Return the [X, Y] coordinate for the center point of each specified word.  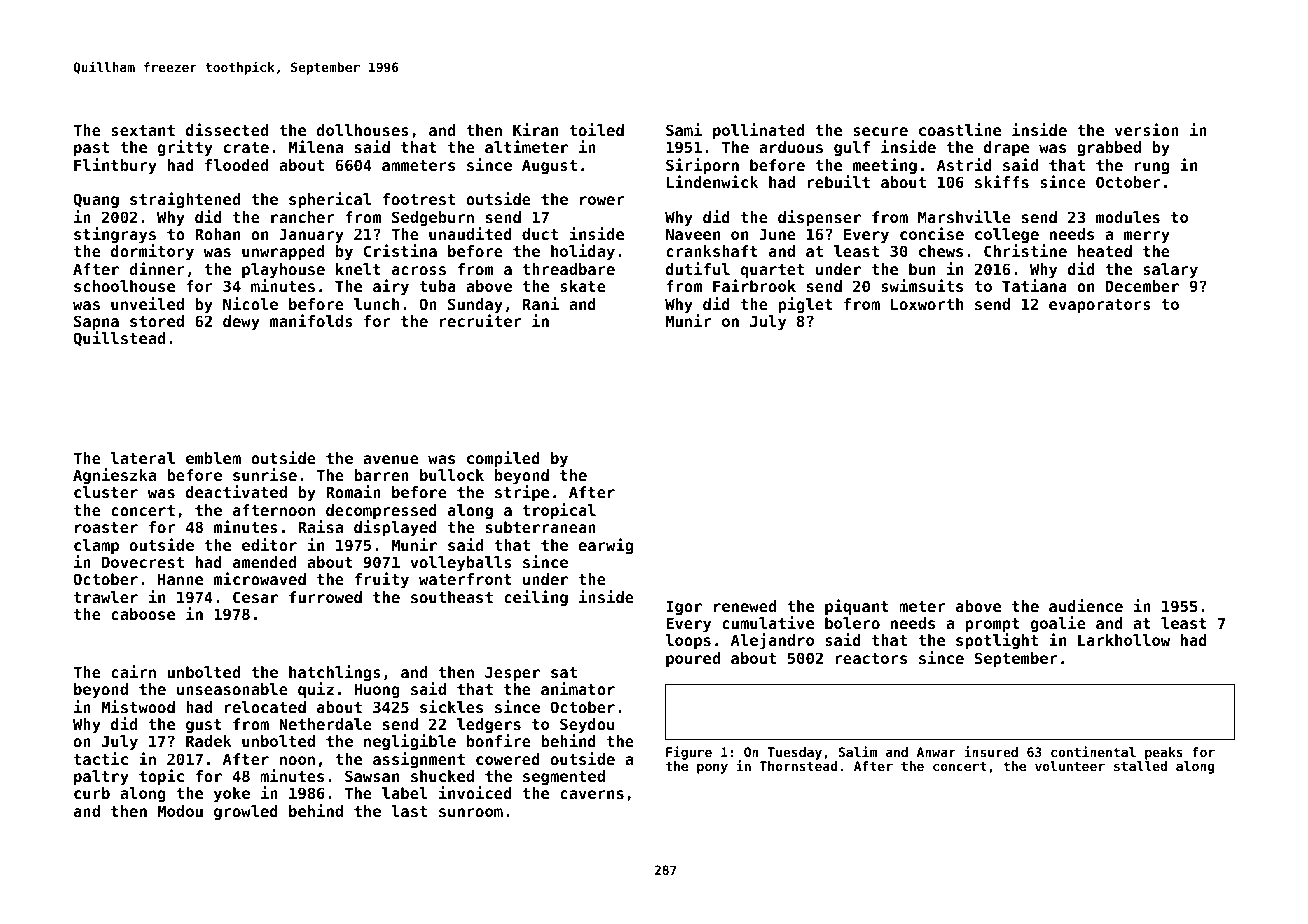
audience [1086, 605]
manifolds [311, 320]
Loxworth [927, 304]
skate [583, 286]
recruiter [480, 320]
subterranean [541, 527]
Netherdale [325, 724]
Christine [1025, 251]
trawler [106, 597]
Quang [96, 200]
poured [693, 659]
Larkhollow [1124, 640]
